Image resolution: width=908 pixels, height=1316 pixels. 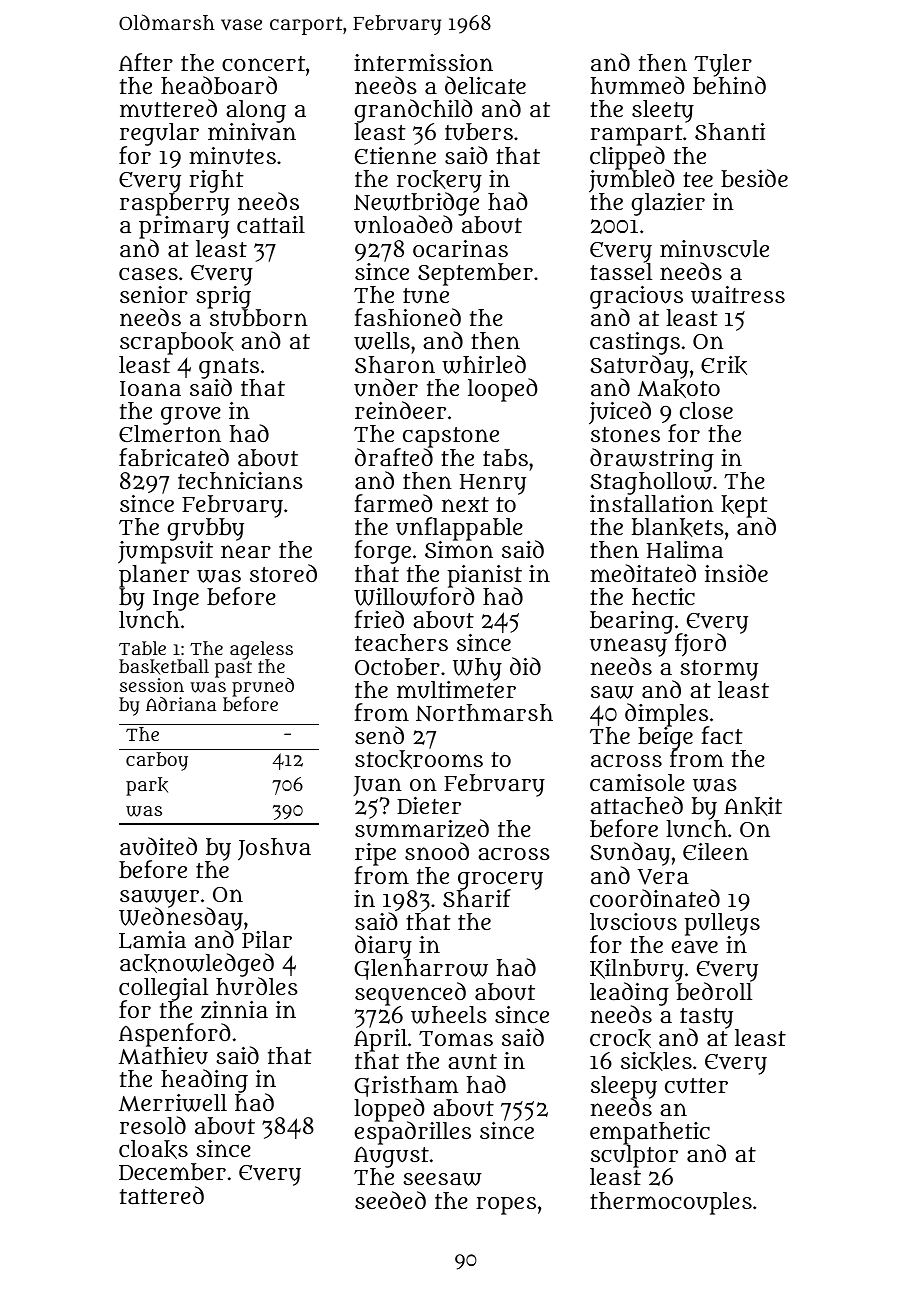 What do you see at coordinates (246, 551) in the screenshot?
I see `near` at bounding box center [246, 551].
